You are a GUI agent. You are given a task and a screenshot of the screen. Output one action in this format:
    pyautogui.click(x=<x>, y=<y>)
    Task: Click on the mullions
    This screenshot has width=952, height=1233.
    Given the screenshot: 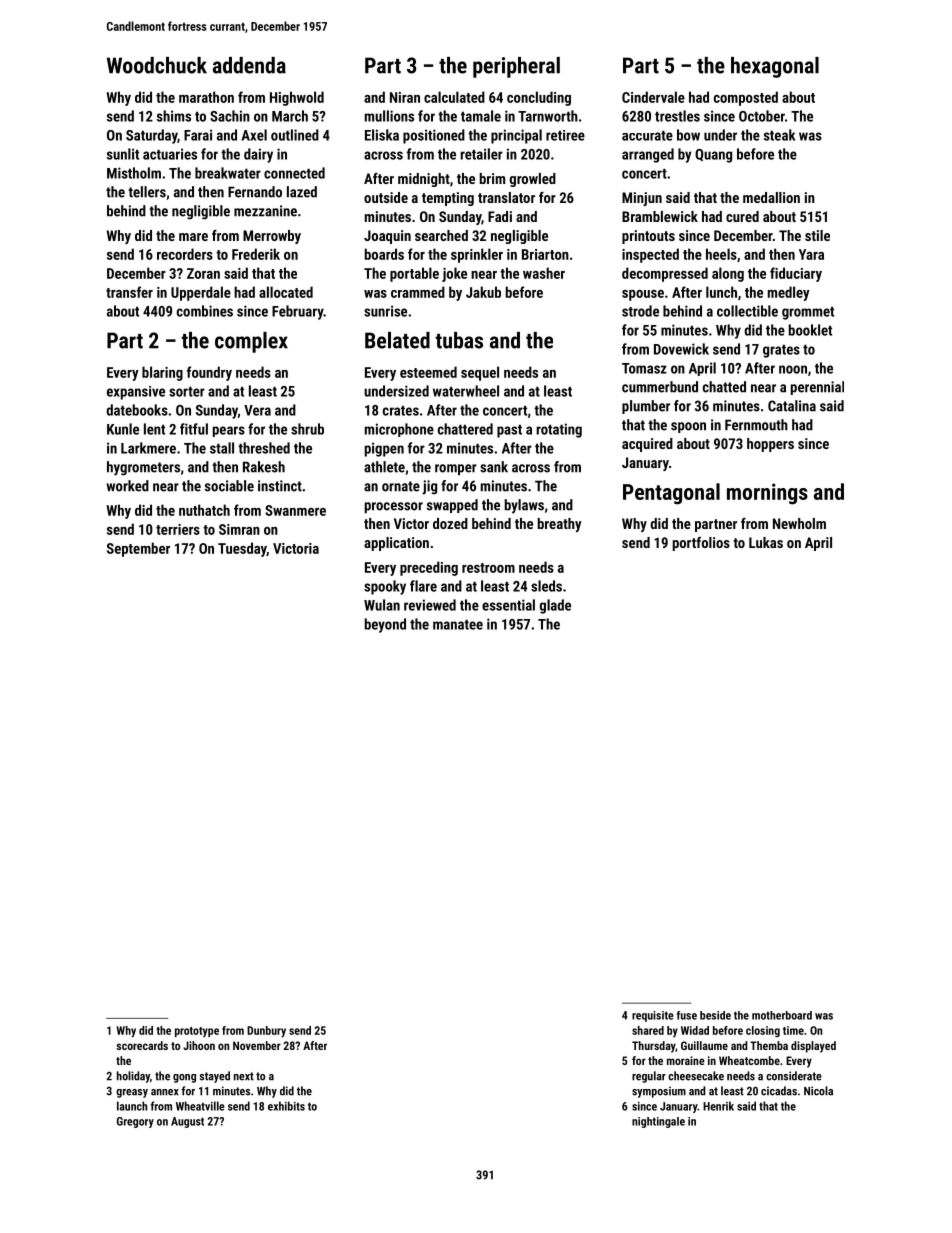 What is the action you would take?
    pyautogui.click(x=389, y=116)
